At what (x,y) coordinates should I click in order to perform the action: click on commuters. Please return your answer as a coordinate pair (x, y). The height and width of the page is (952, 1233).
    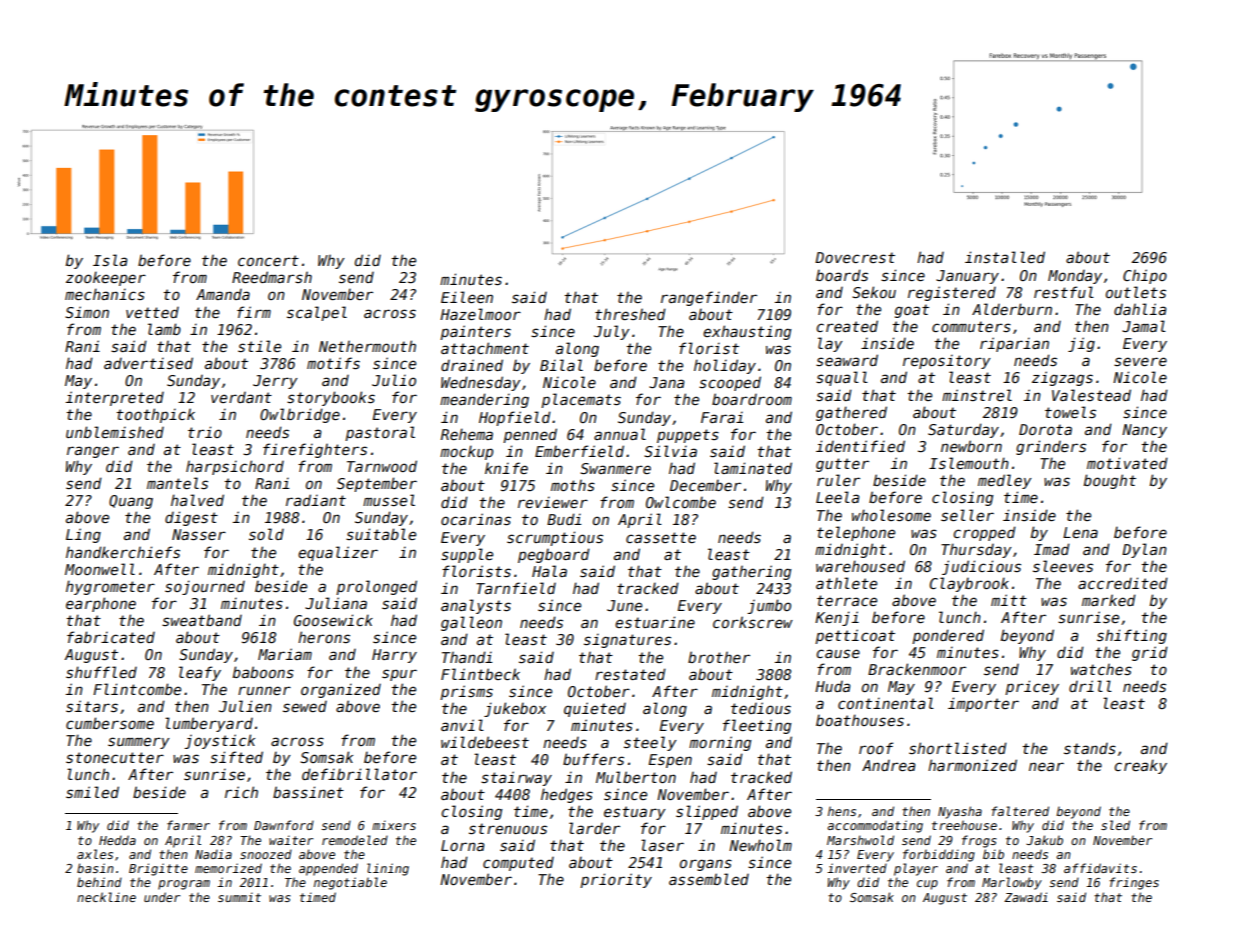
    Looking at the image, I should click on (971, 326).
